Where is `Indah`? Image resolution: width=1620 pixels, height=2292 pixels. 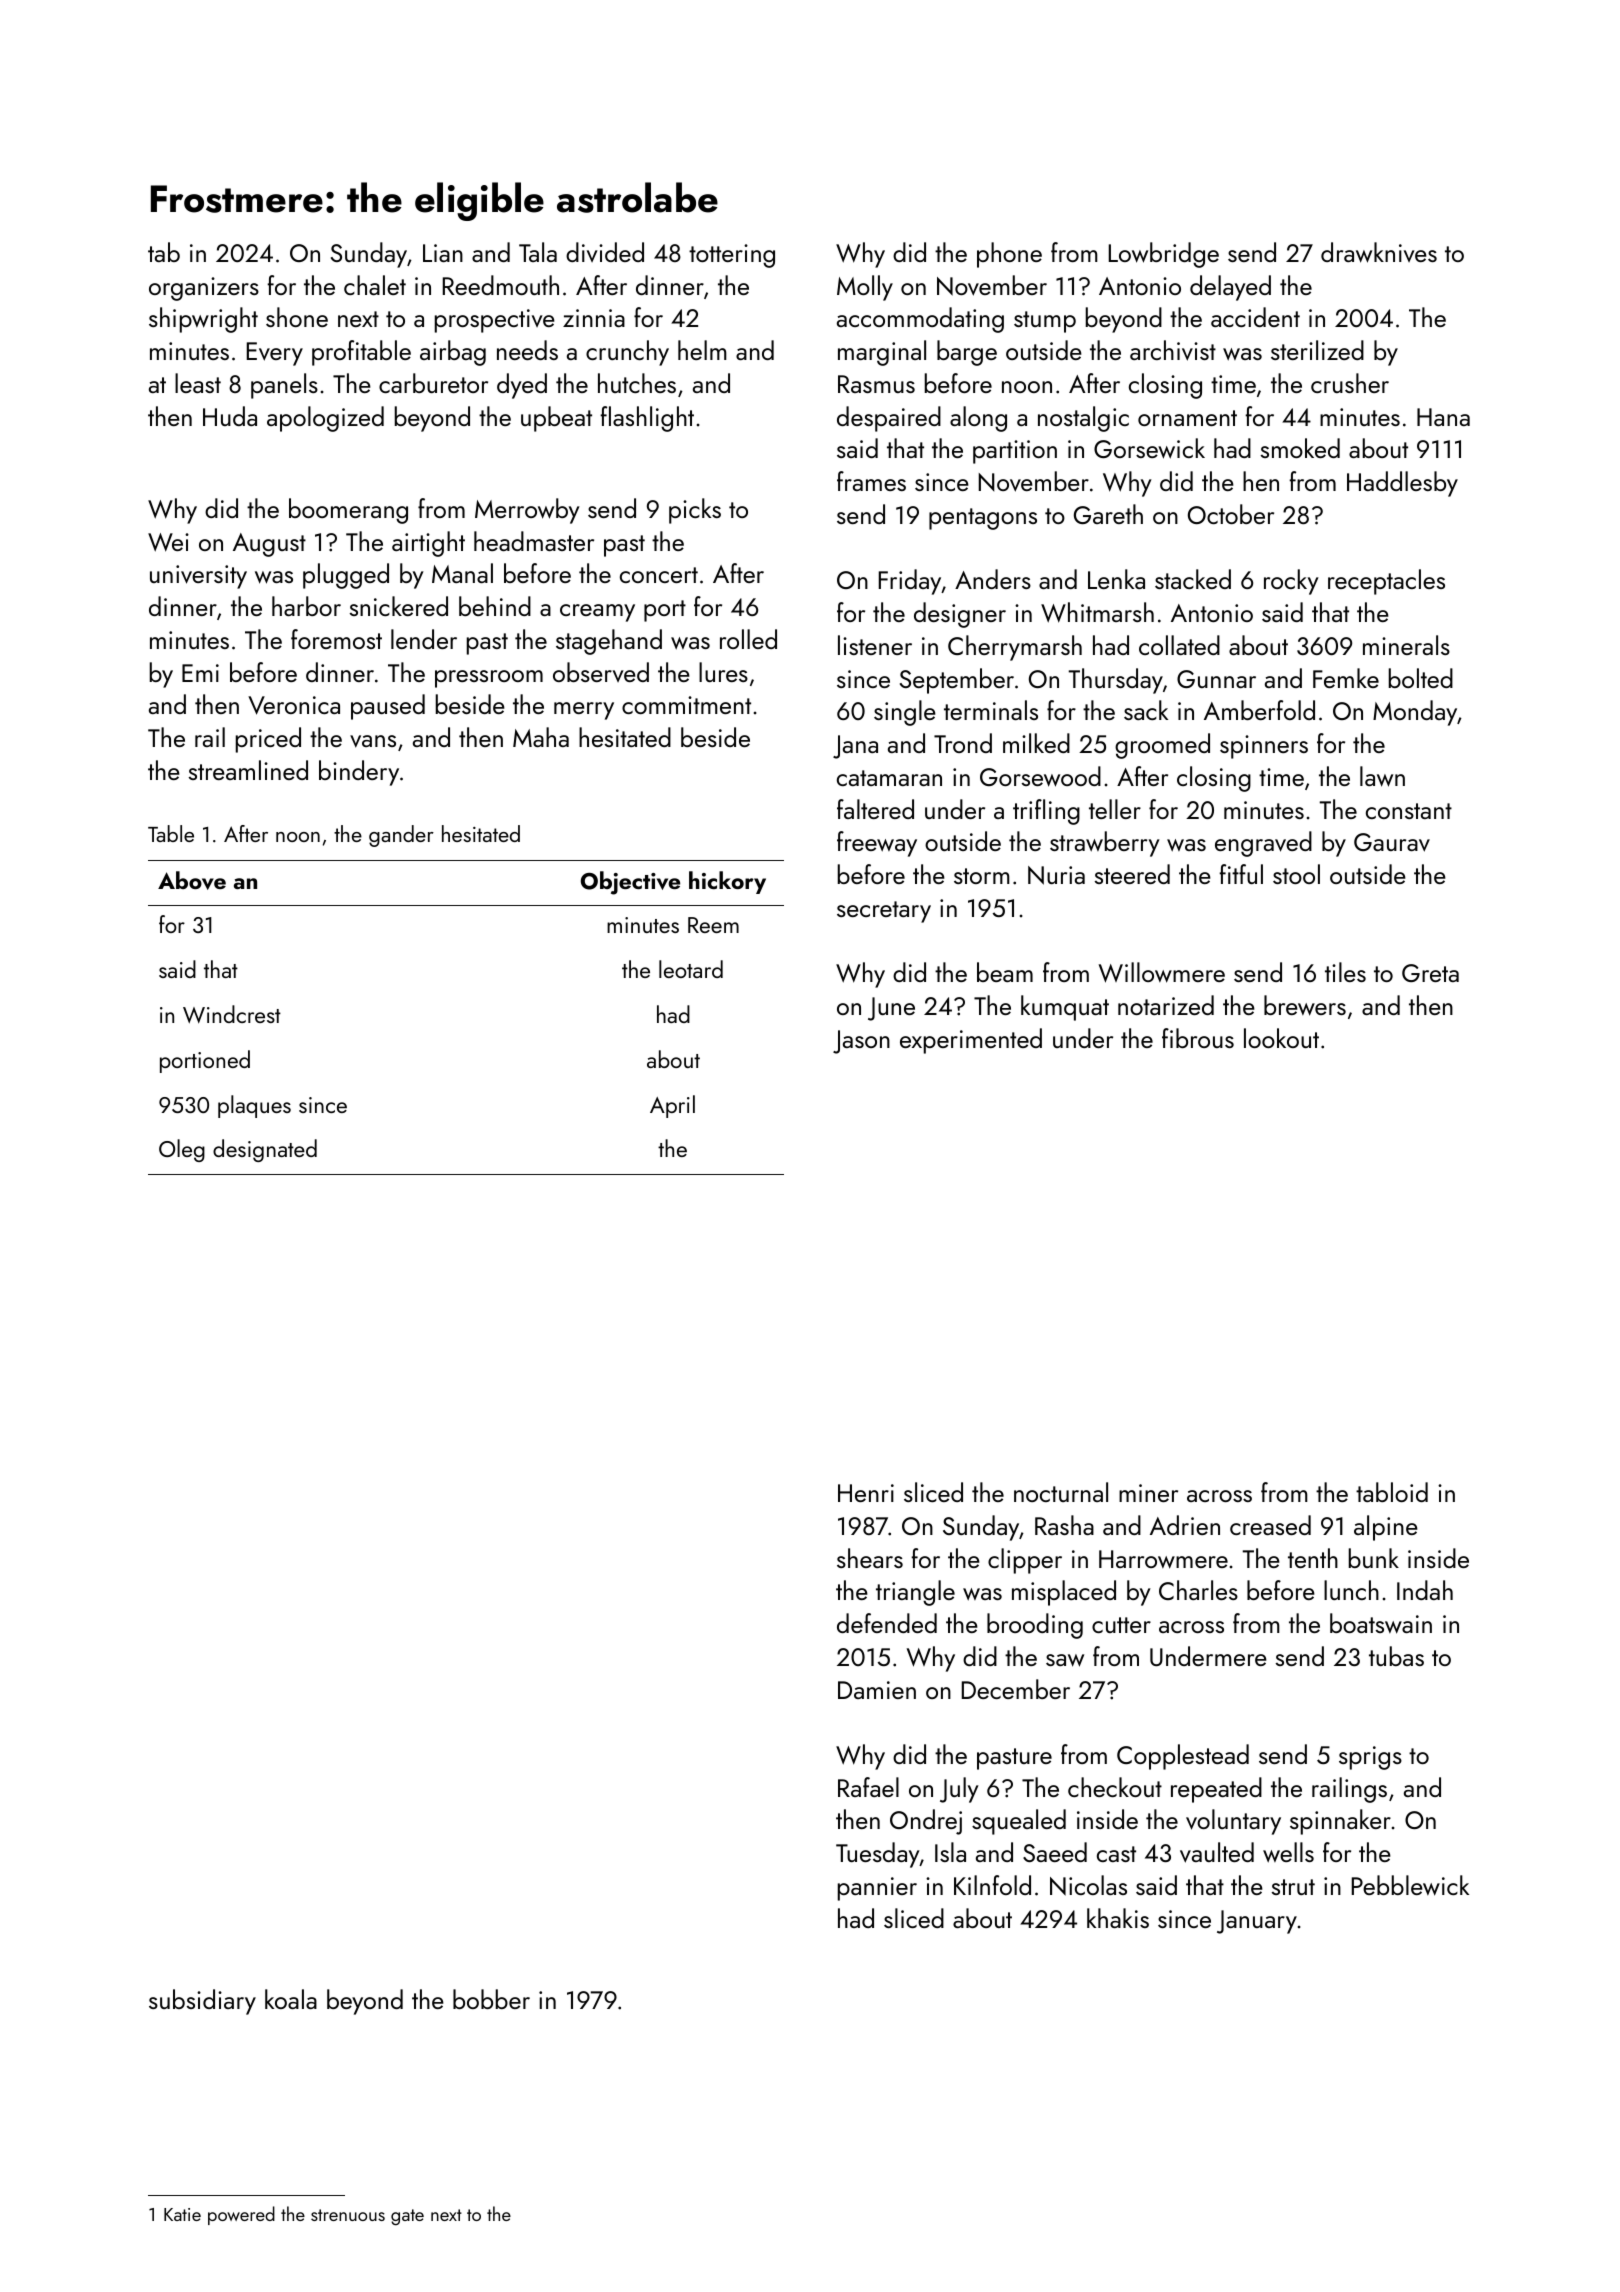
Indah is located at coordinates (1425, 1590).
